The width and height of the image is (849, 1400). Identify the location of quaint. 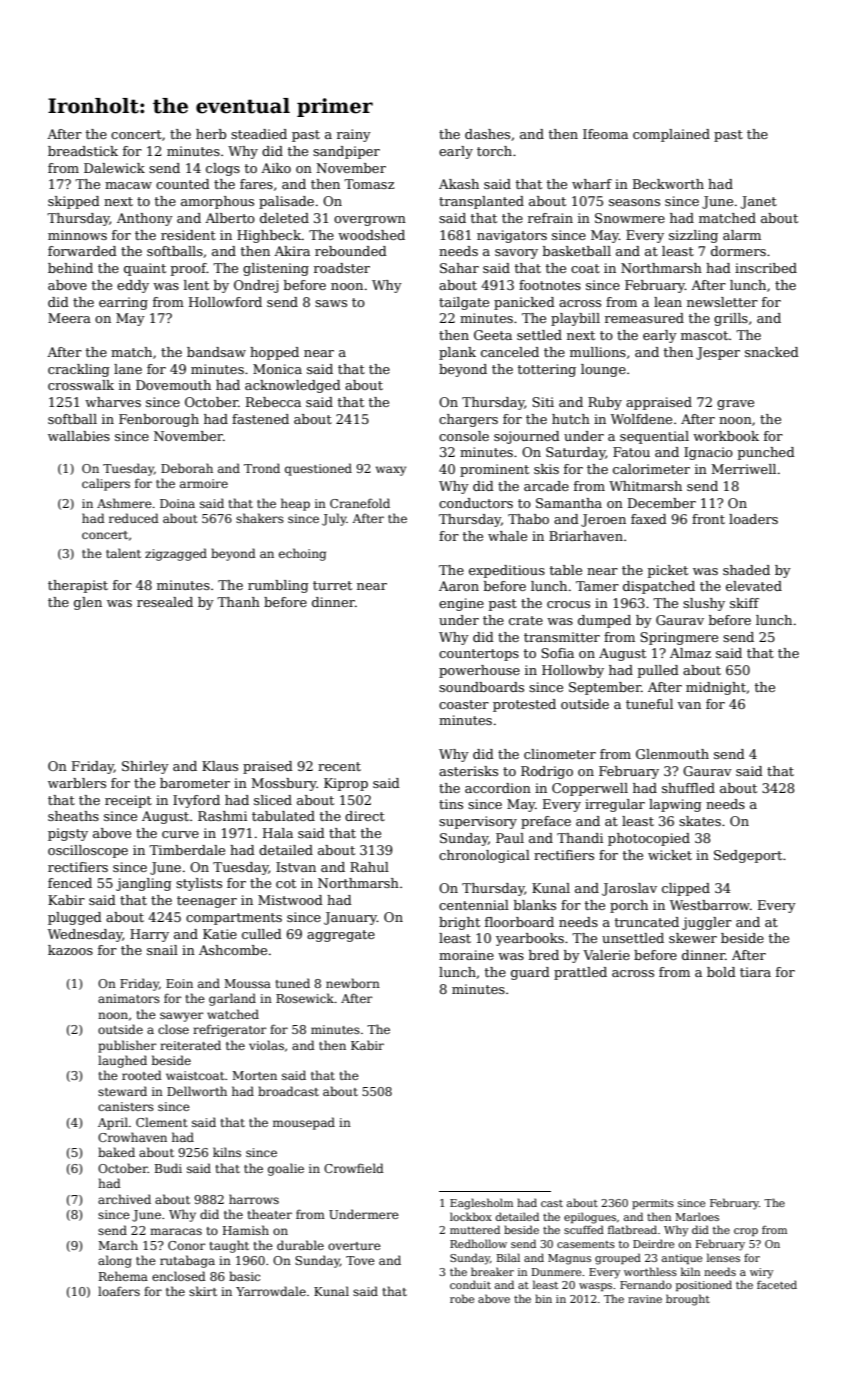
(145, 269).
